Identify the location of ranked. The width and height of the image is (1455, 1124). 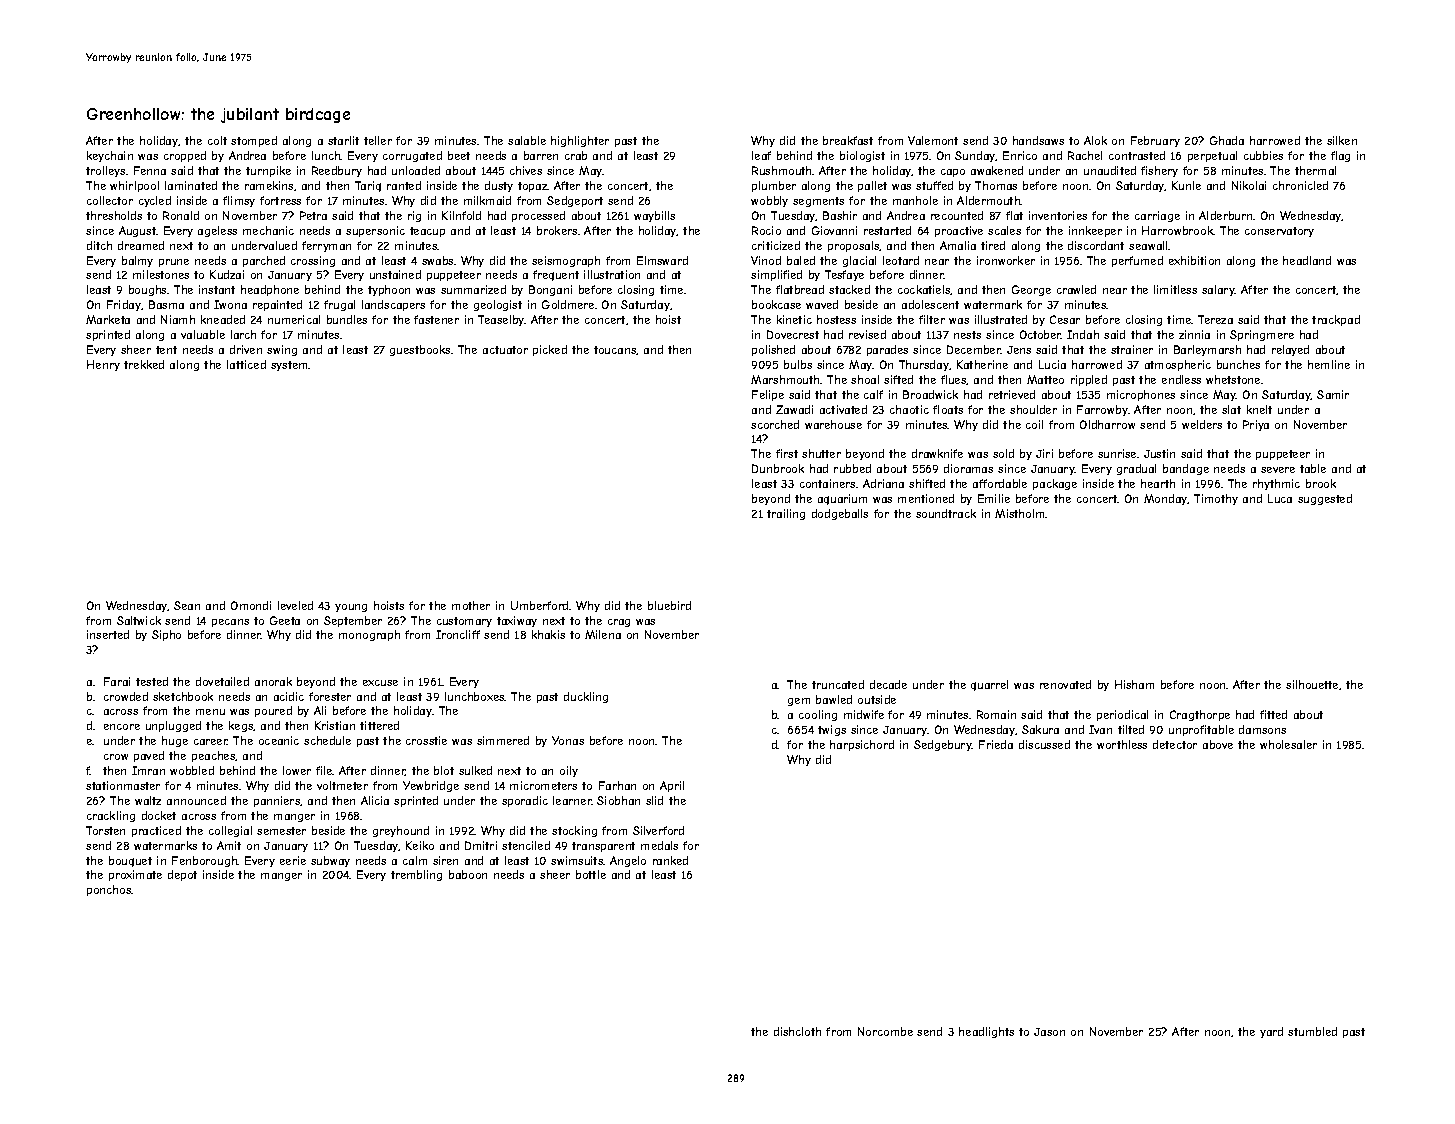
(670, 860).
